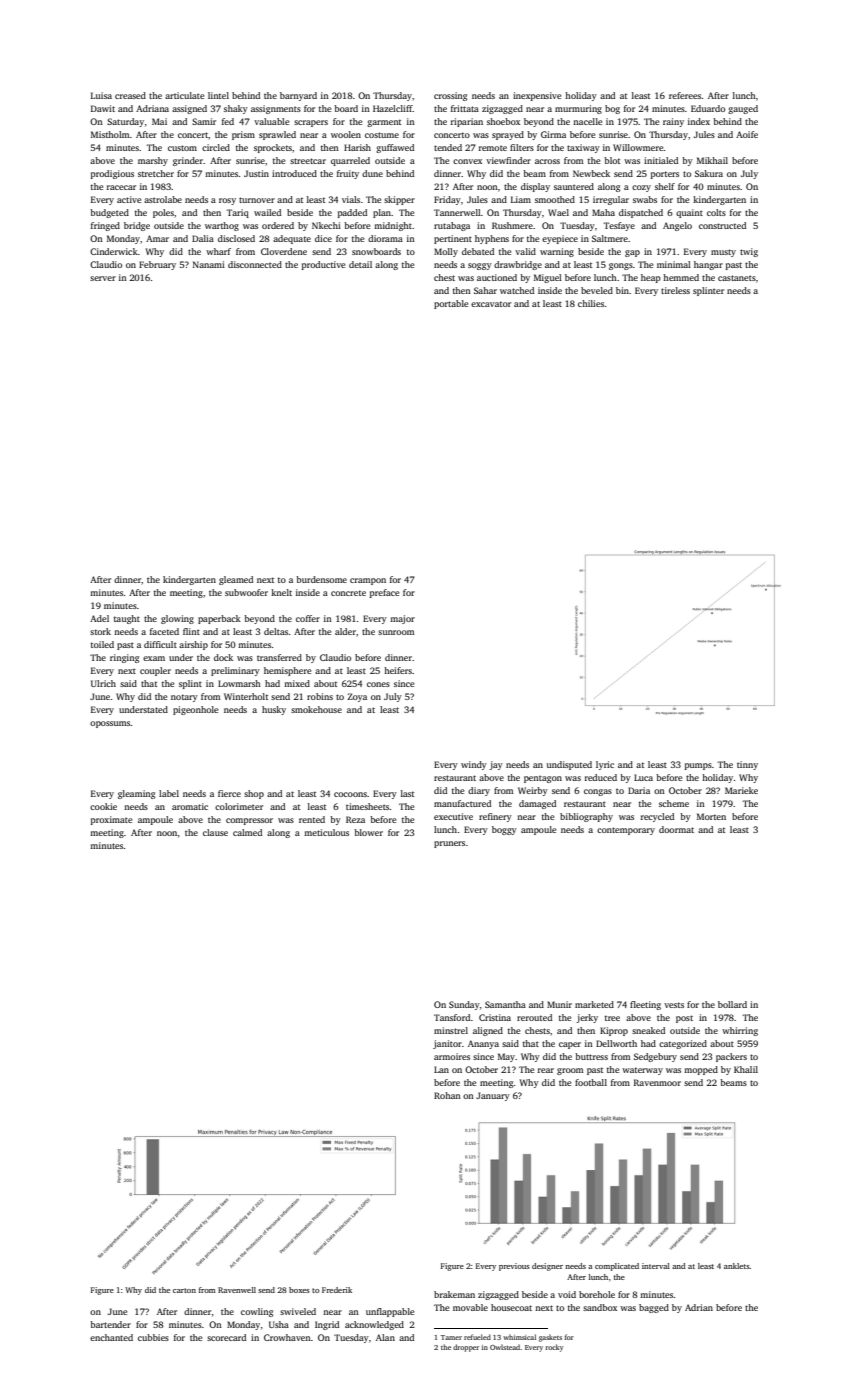 Image resolution: width=849 pixels, height=1400 pixels. Describe the element at coordinates (546, 1070) in the screenshot. I see `rear` at that location.
